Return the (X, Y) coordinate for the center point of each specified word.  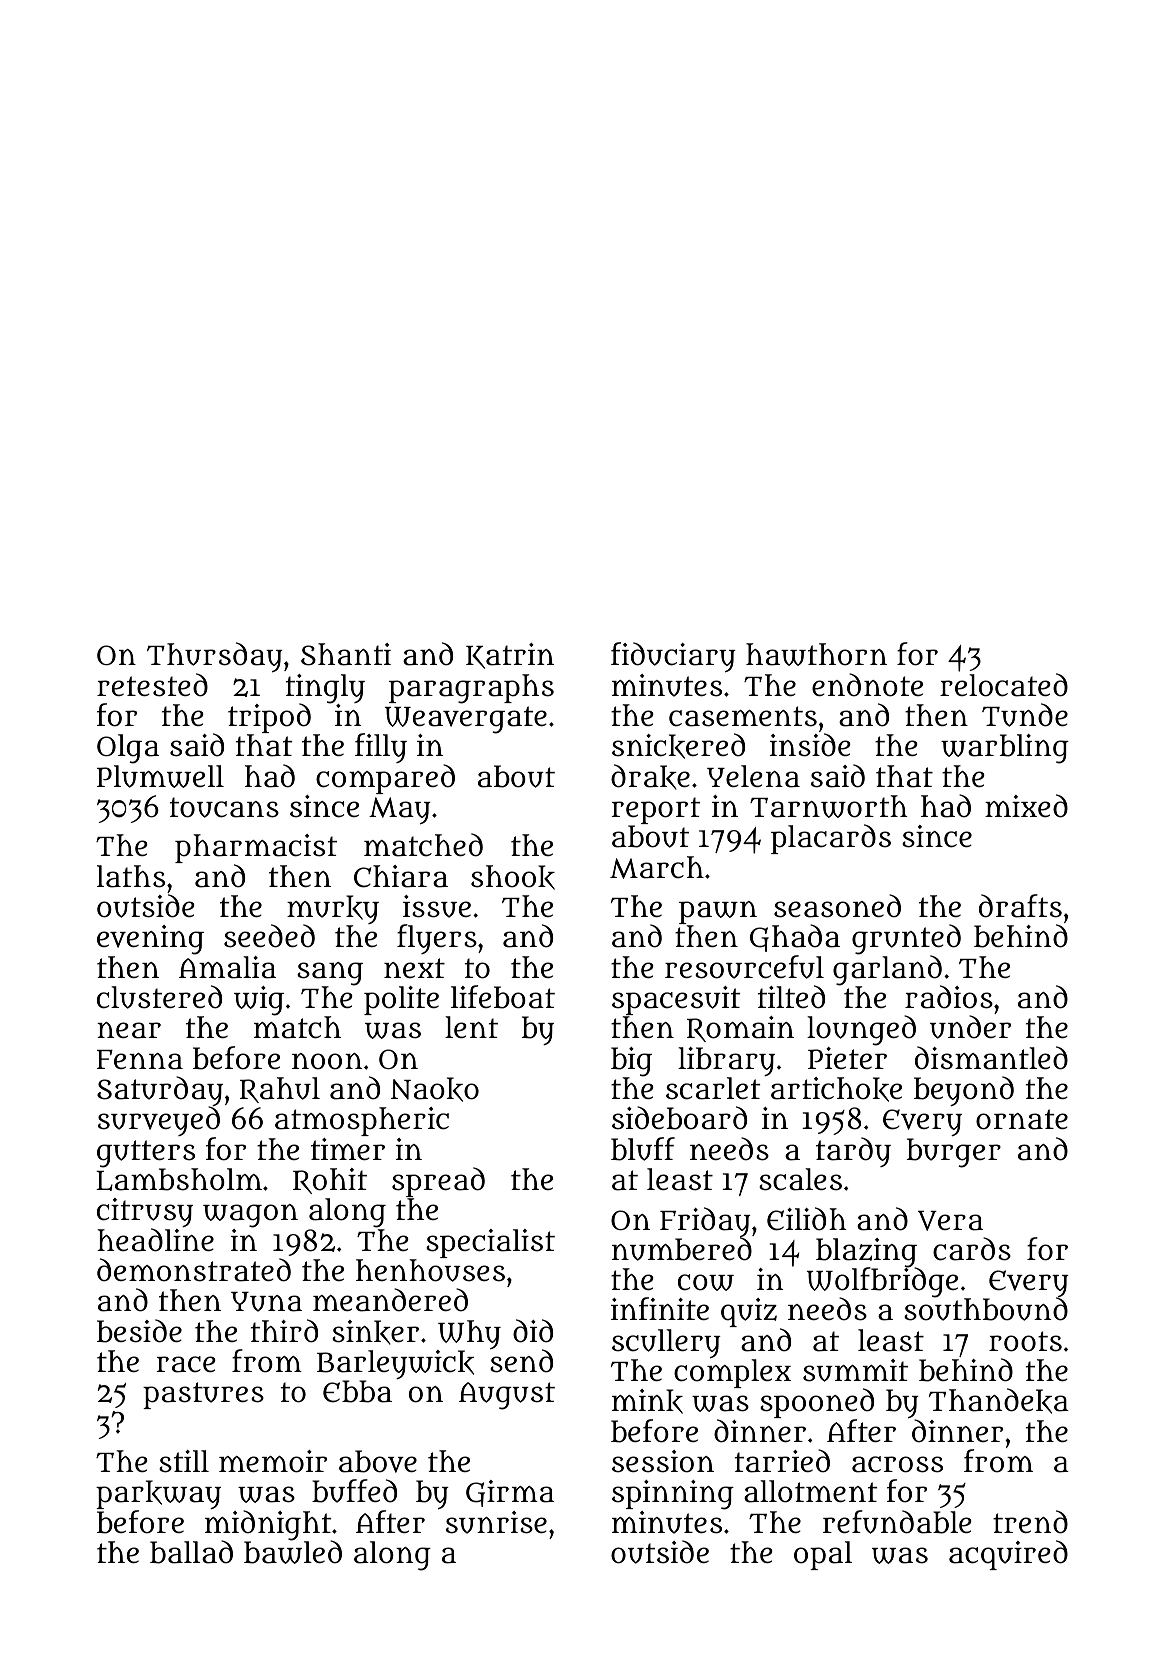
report (656, 811)
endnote (867, 685)
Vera (950, 1221)
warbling (1005, 749)
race (186, 1364)
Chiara (401, 876)
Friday (705, 1222)
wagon (250, 1216)
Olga (128, 749)
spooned (817, 1403)
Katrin (510, 656)
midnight (268, 1525)
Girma (510, 1493)
